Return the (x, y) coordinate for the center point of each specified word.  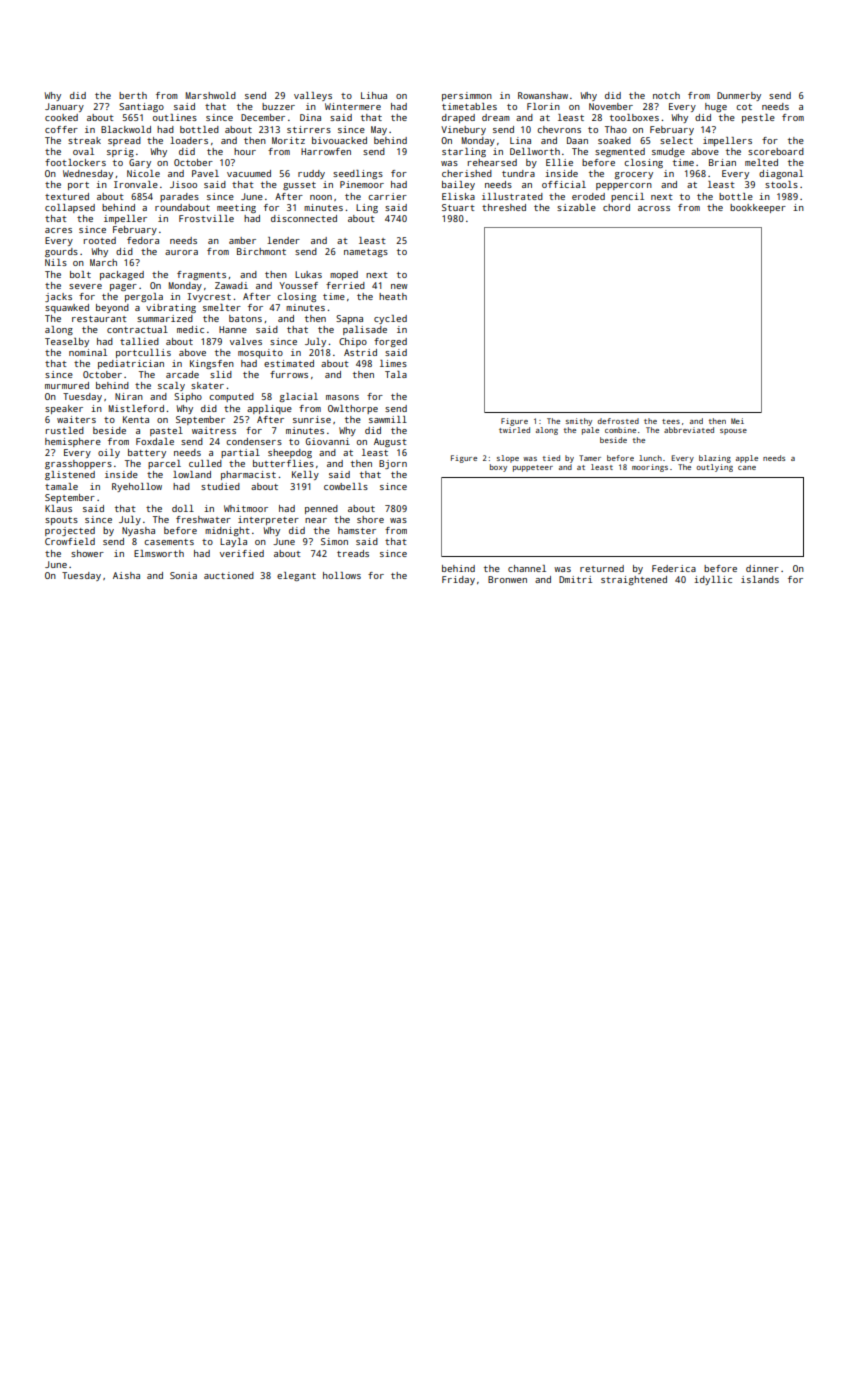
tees (671, 421)
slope (508, 459)
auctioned (229, 575)
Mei (737, 421)
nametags (366, 253)
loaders (189, 140)
